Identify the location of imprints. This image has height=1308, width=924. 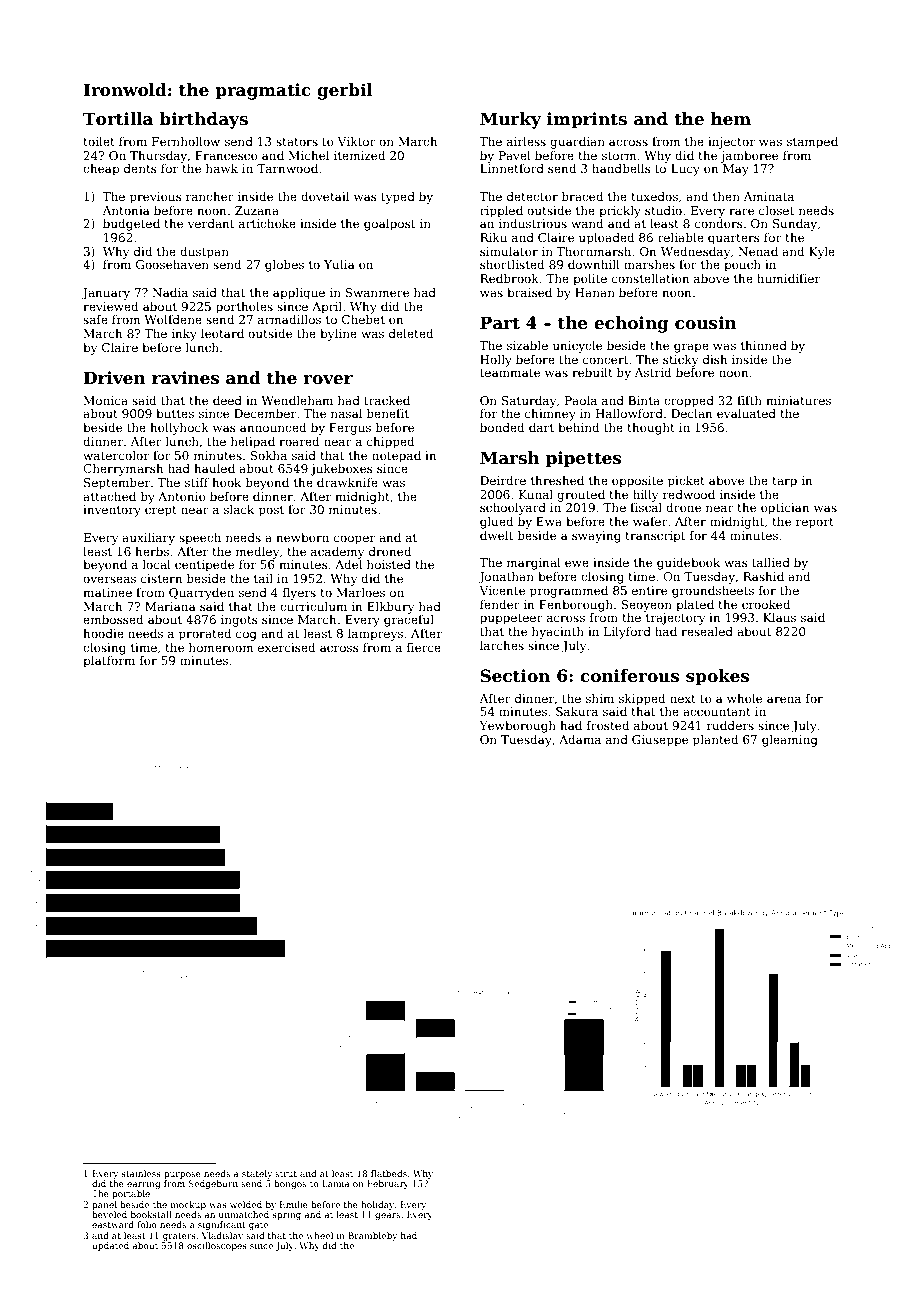
(587, 120).
